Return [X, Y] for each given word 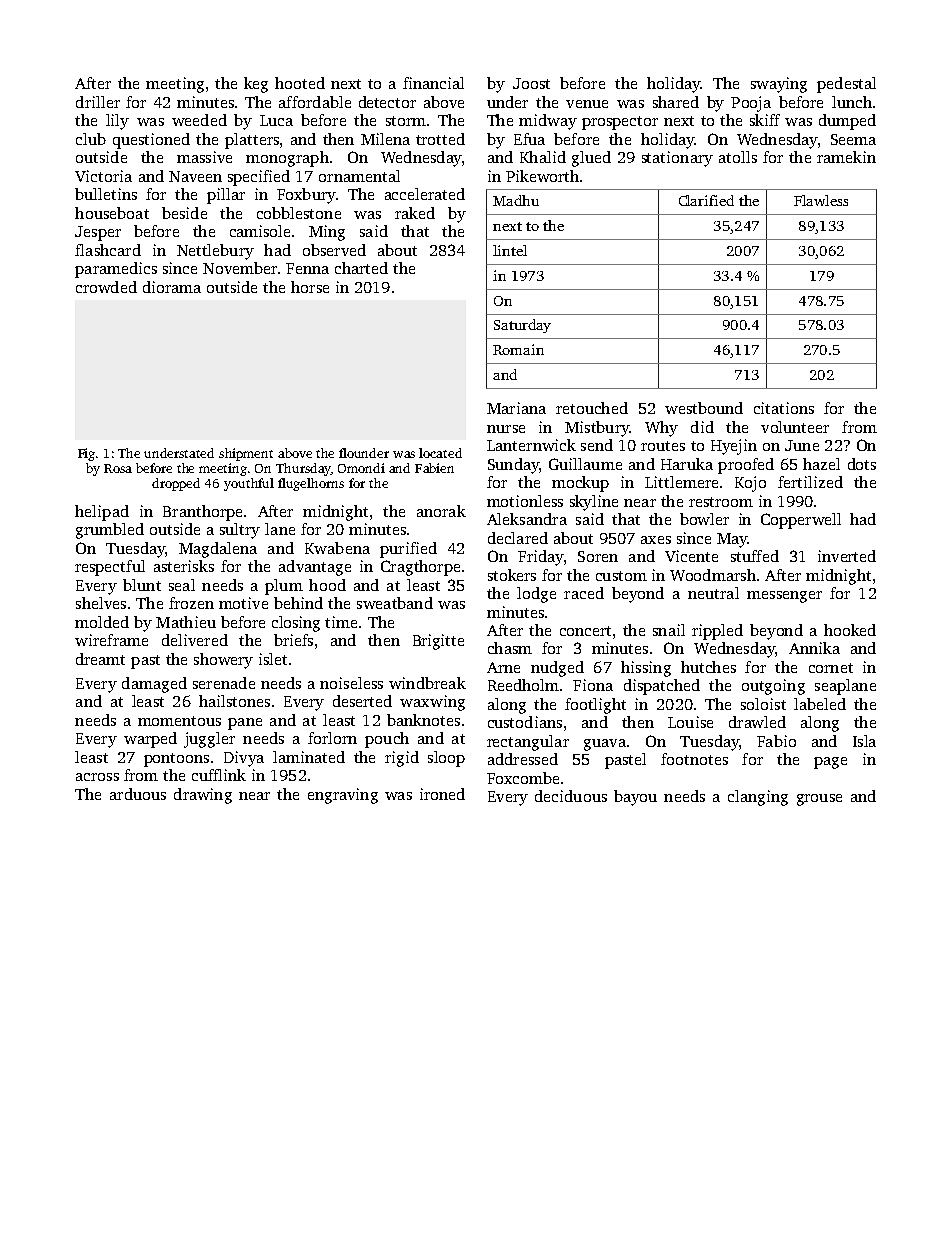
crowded [106, 287]
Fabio [776, 741]
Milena [385, 139]
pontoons [176, 760]
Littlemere [681, 482]
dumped [847, 122]
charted [361, 268]
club [91, 139]
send [597, 445]
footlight [595, 706]
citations [784, 408]
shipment [246, 454]
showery [223, 661]
